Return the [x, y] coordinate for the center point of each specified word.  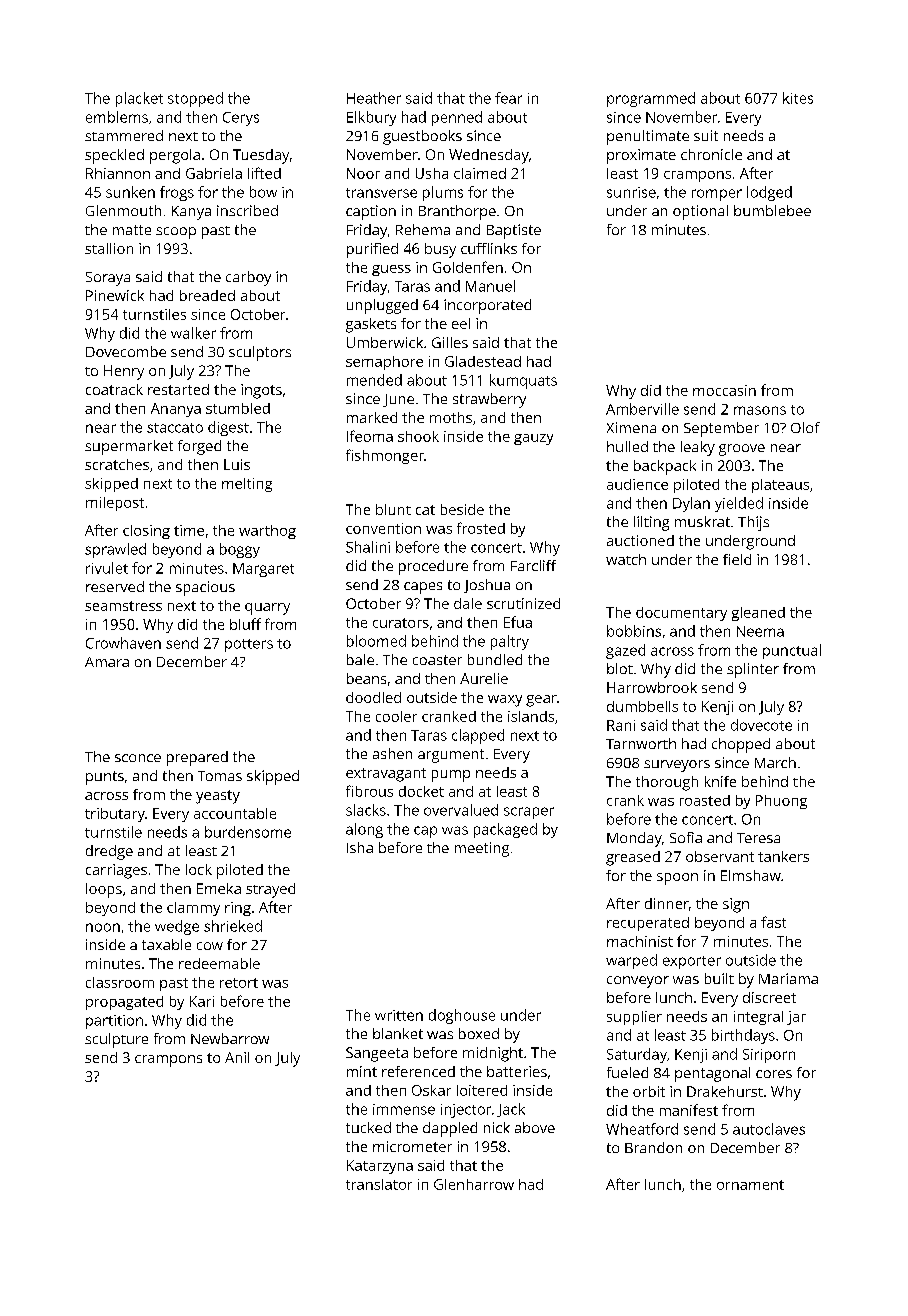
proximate [641, 156]
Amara [107, 662]
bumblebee [772, 210]
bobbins [634, 631]
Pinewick [115, 295]
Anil [237, 1057]
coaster [437, 660]
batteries [517, 1071]
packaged [505, 830]
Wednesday [489, 156]
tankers [783, 856]
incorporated [487, 306]
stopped [195, 99]
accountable [235, 813]
